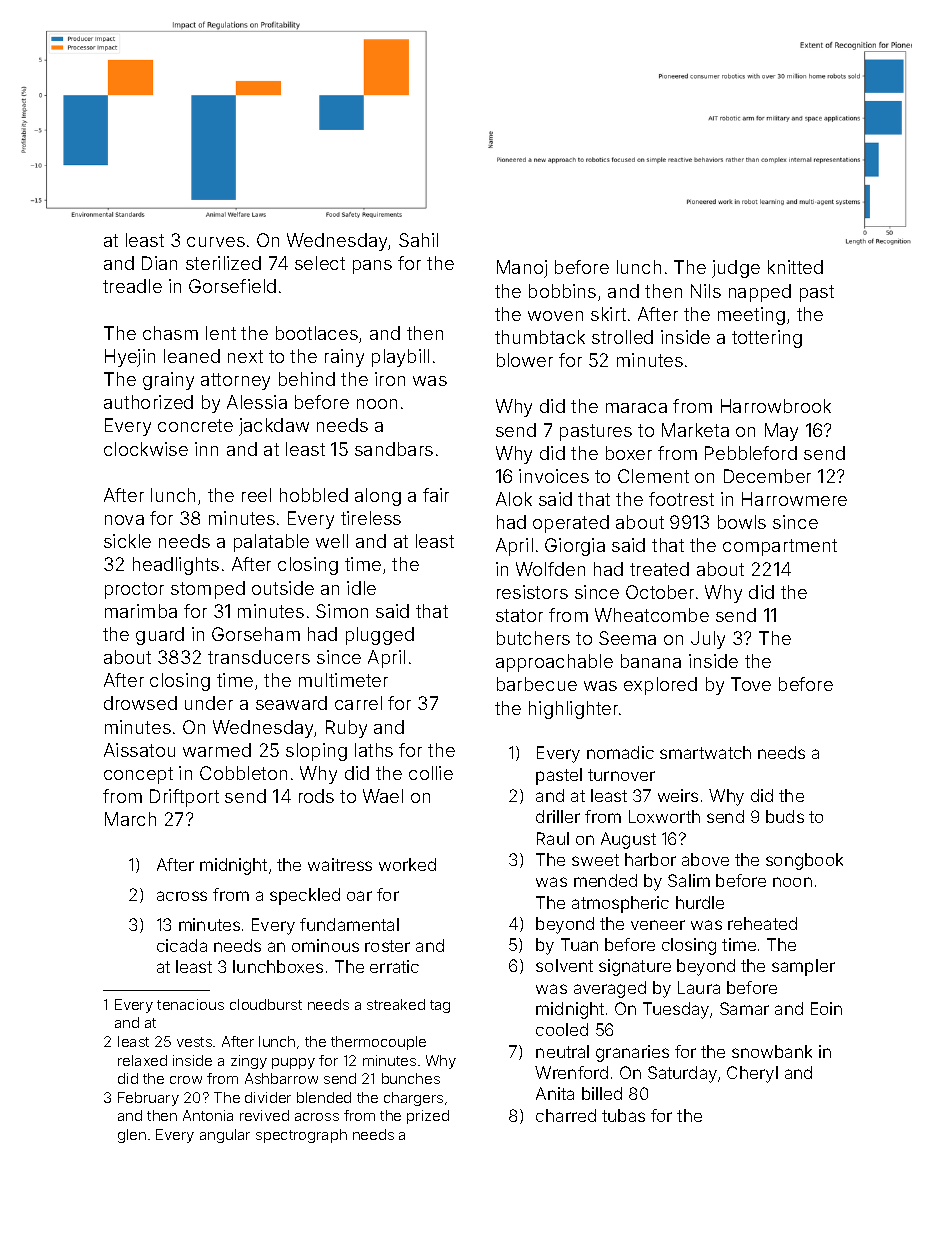  Describe the element at coordinates (418, 240) in the document. I see `Sahil` at that location.
